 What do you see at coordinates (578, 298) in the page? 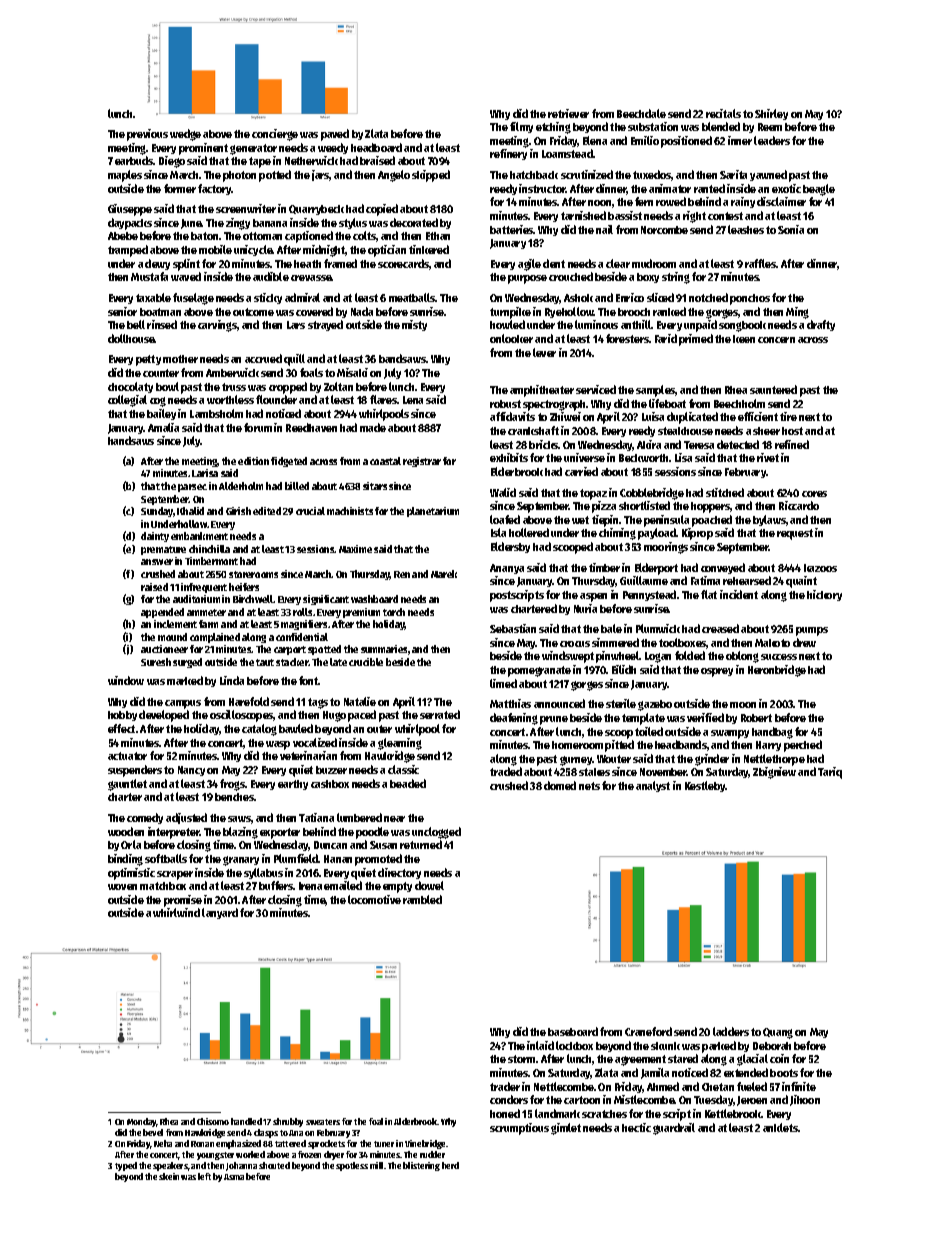
I see `Ashok` at bounding box center [578, 298].
